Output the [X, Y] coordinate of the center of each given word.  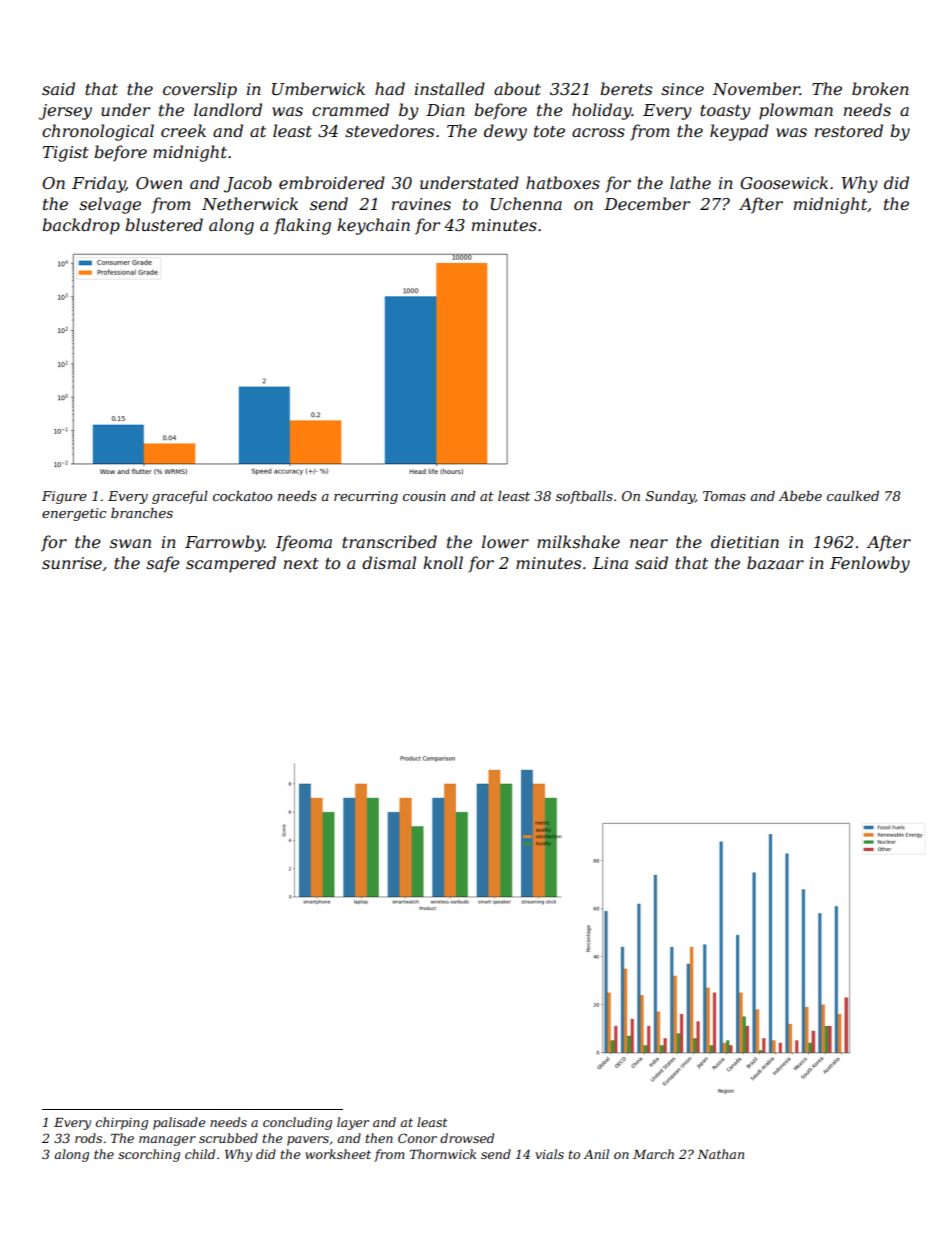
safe [163, 564]
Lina [610, 563]
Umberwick [318, 88]
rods [88, 1138]
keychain [373, 226]
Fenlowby [870, 564]
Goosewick [784, 182]
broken [880, 88]
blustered [164, 224]
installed [450, 88]
